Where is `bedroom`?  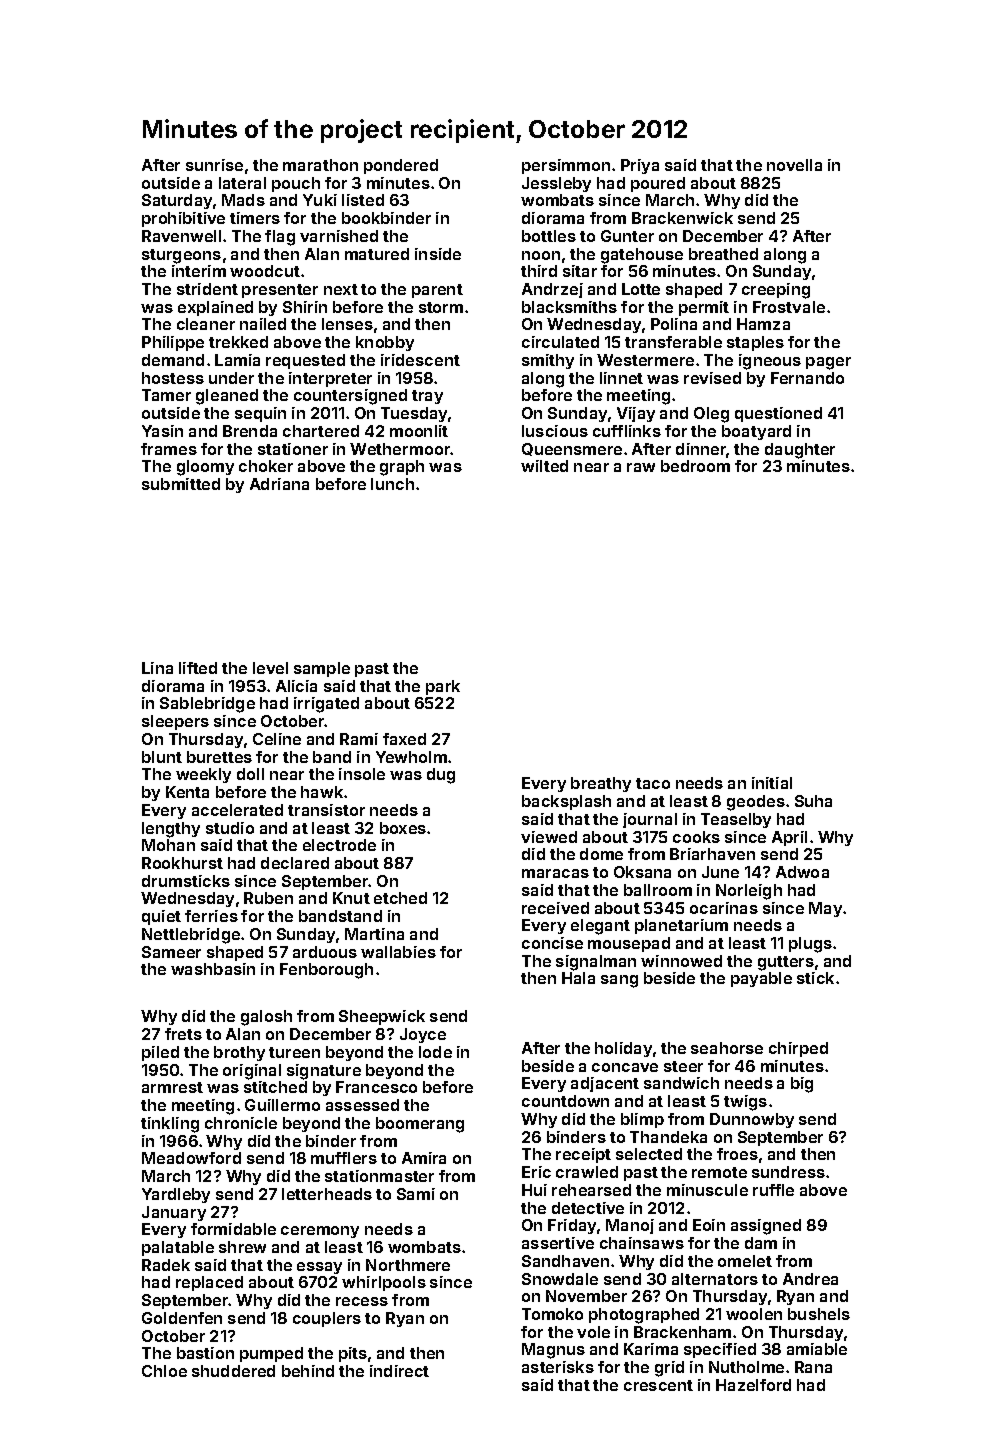
bedroom is located at coordinates (695, 466).
